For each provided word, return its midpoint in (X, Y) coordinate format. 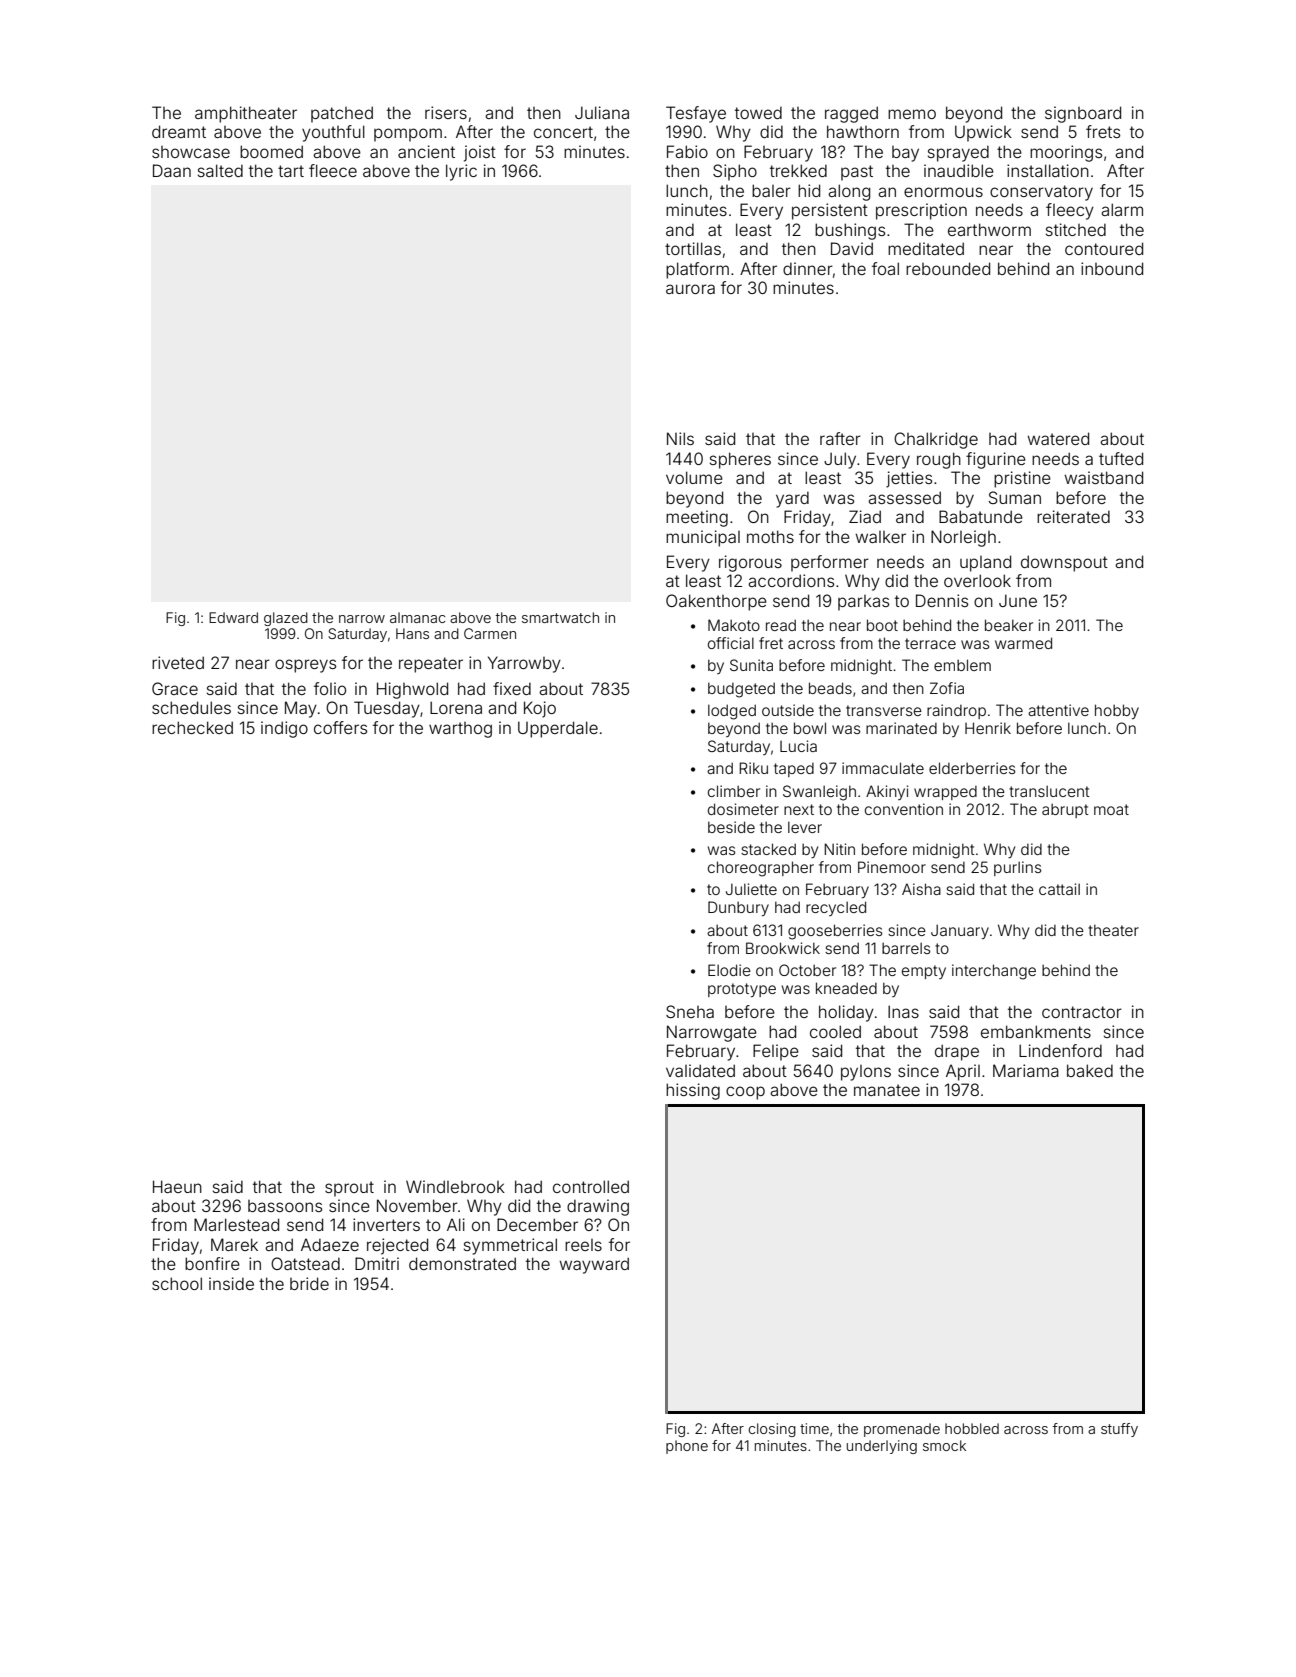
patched (342, 114)
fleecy (1070, 211)
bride (309, 1283)
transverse (884, 710)
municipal (703, 538)
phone (687, 1447)
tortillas (693, 248)
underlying (882, 1447)
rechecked (192, 727)
